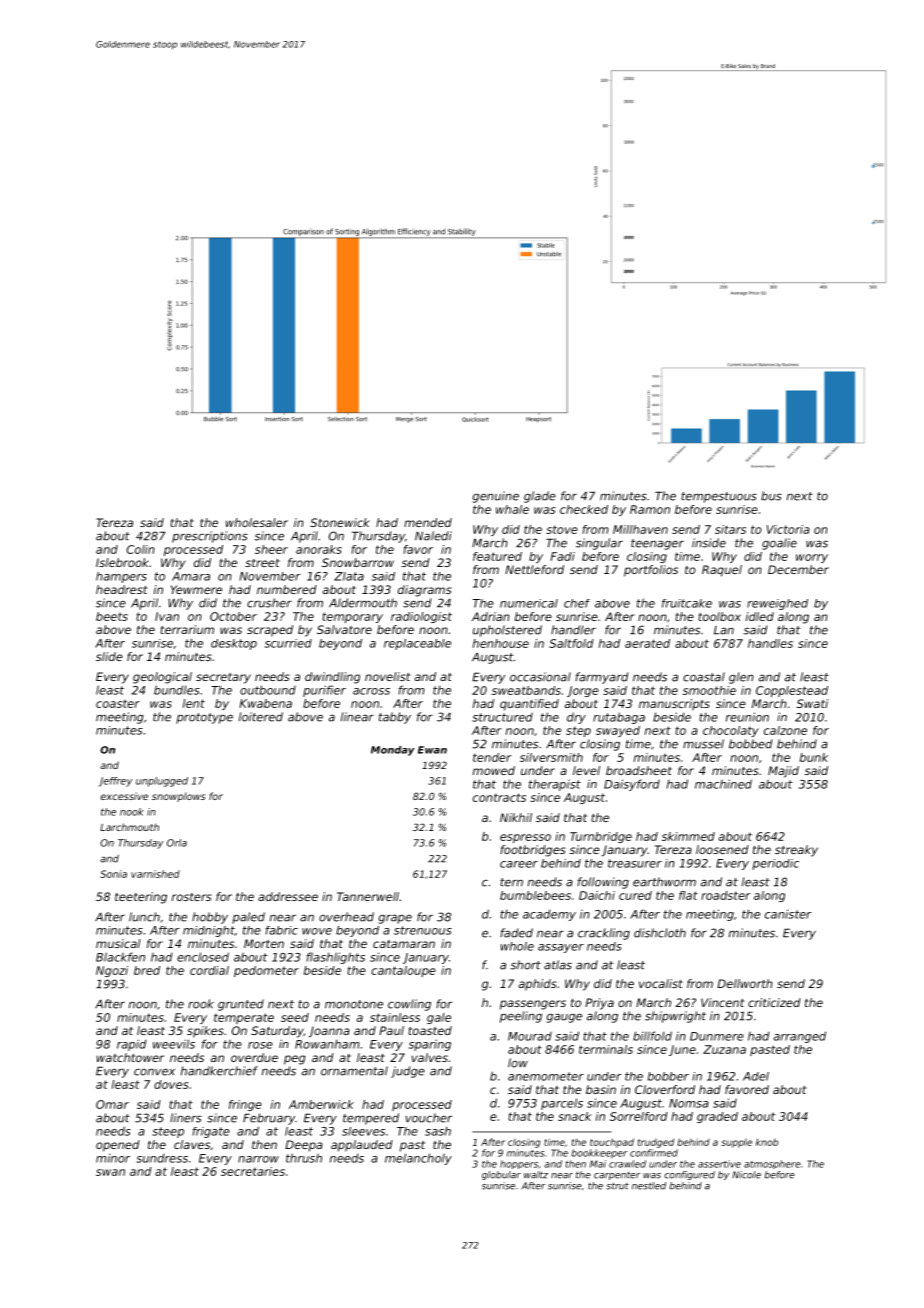 The width and height of the screenshot is (924, 1308). What do you see at coordinates (724, 1049) in the screenshot?
I see `Zuzana` at bounding box center [724, 1049].
